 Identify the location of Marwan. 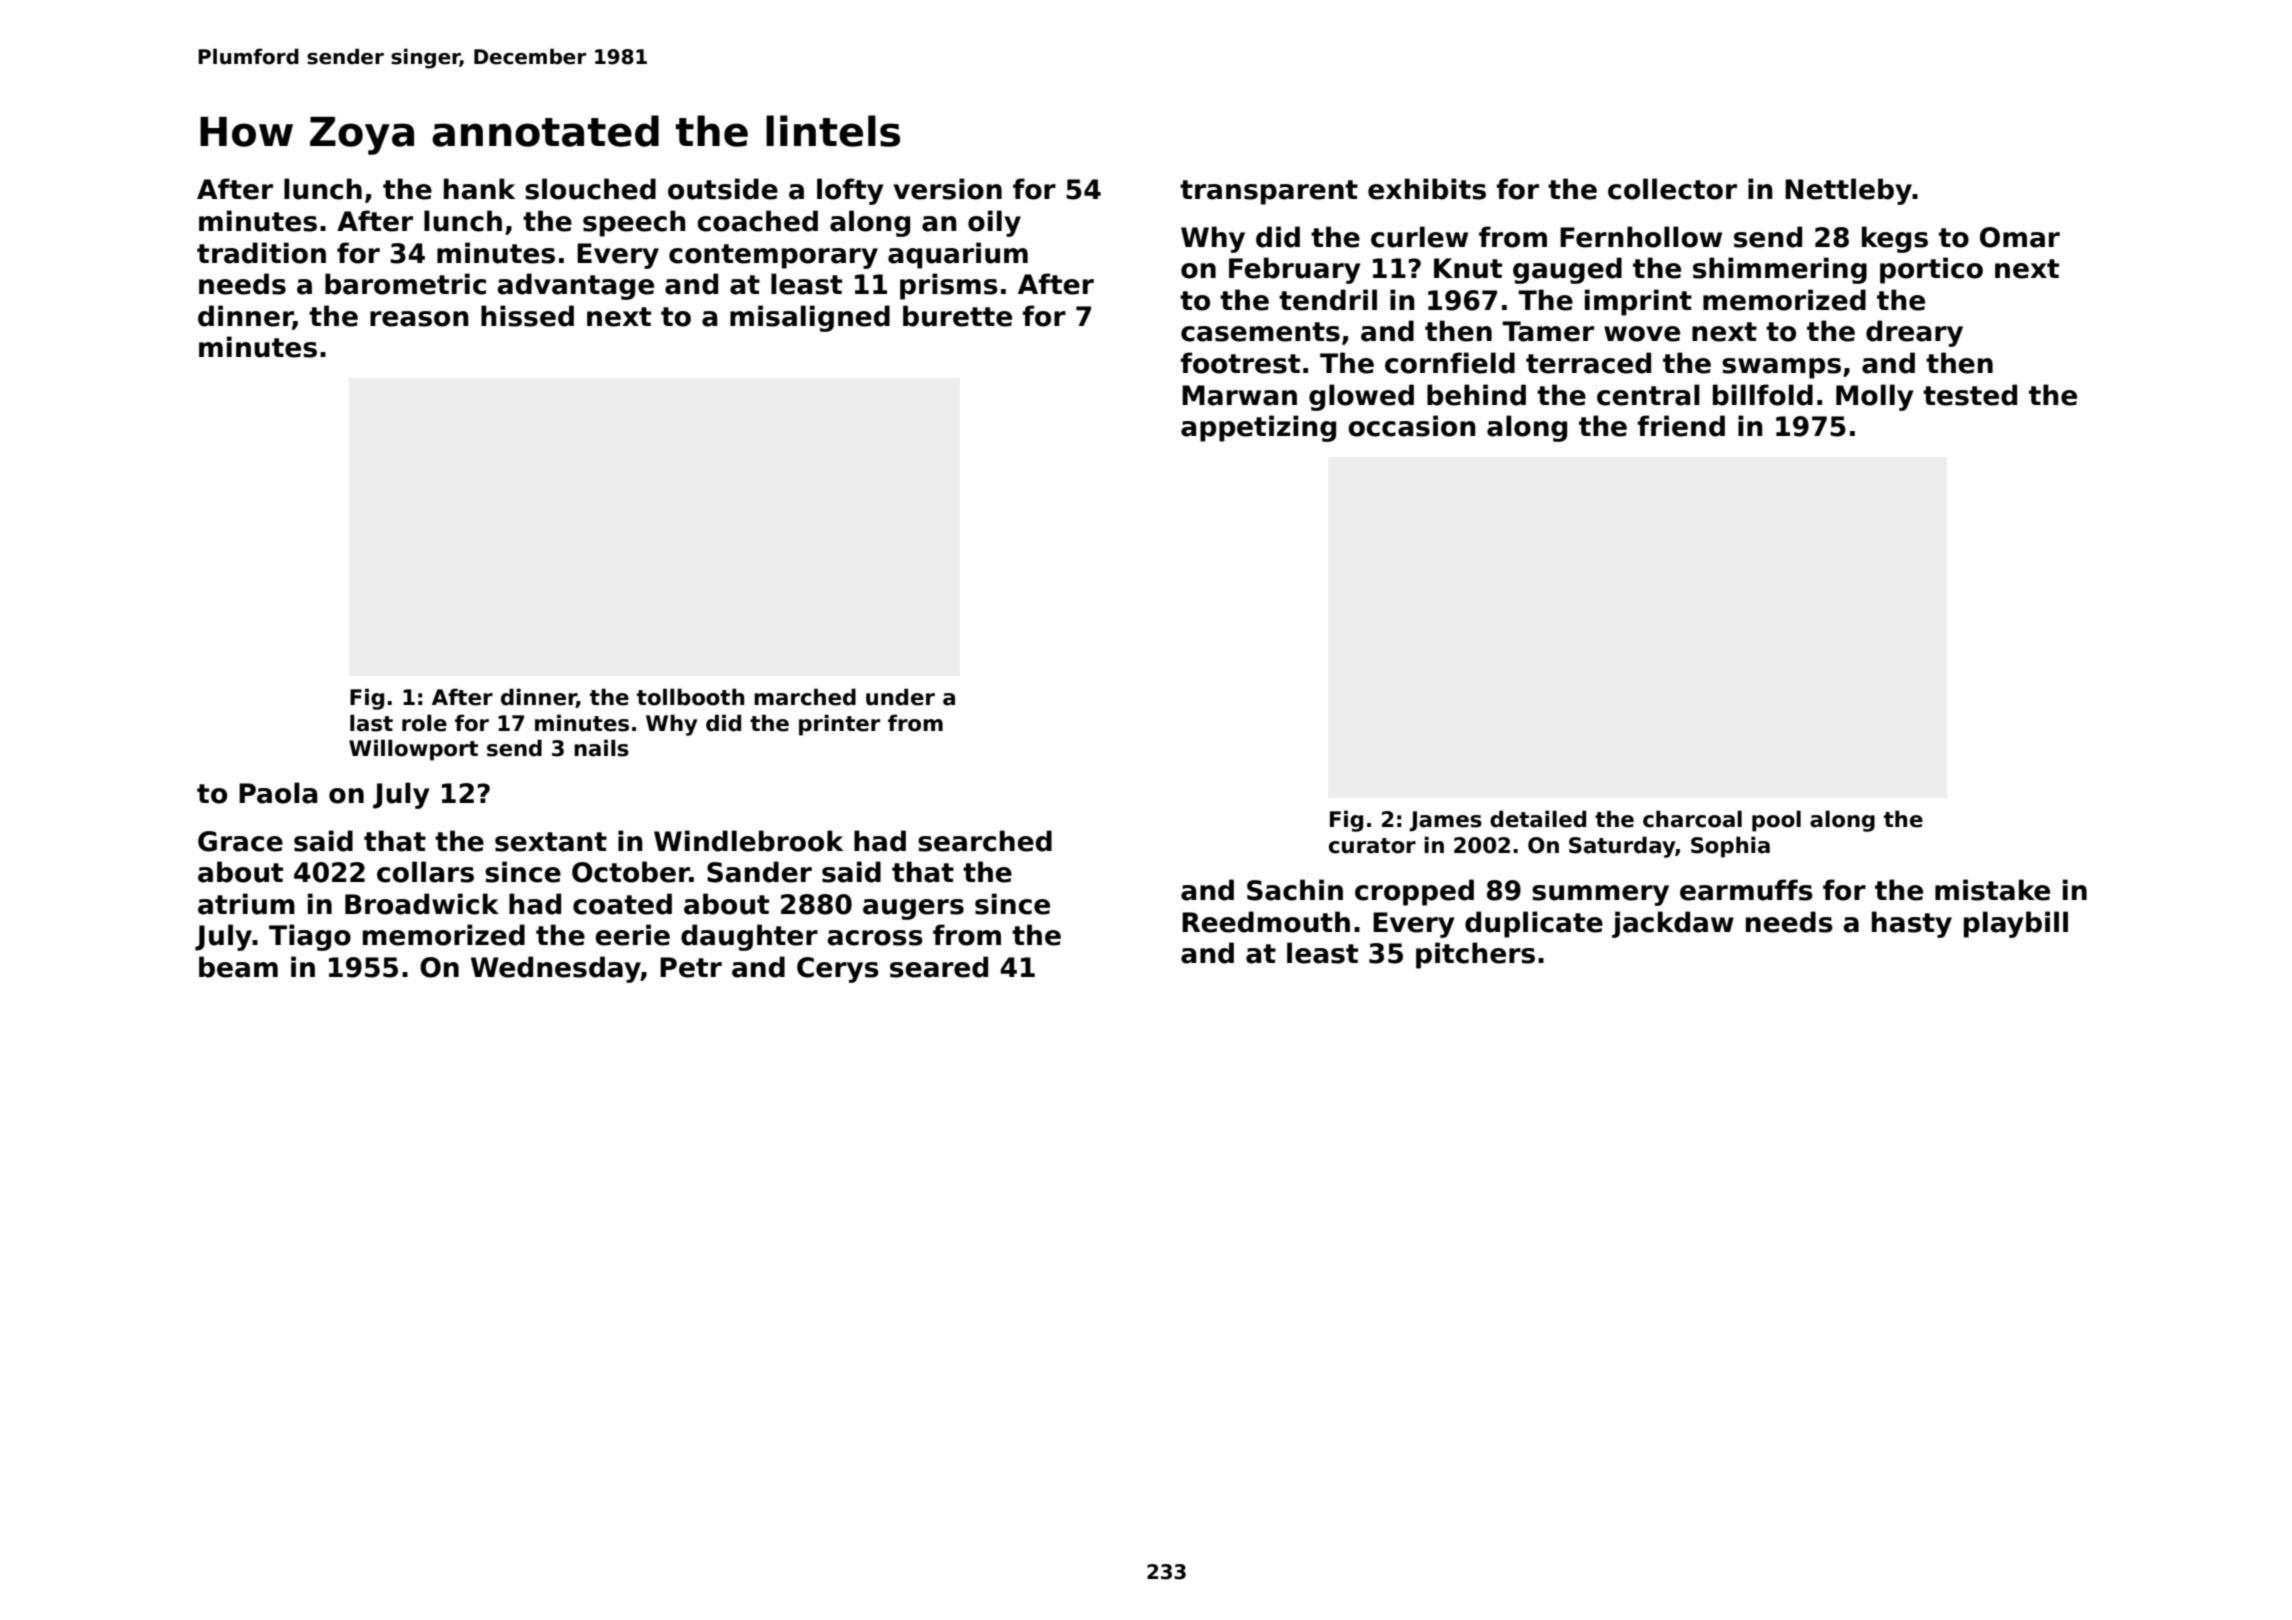
(1239, 395).
